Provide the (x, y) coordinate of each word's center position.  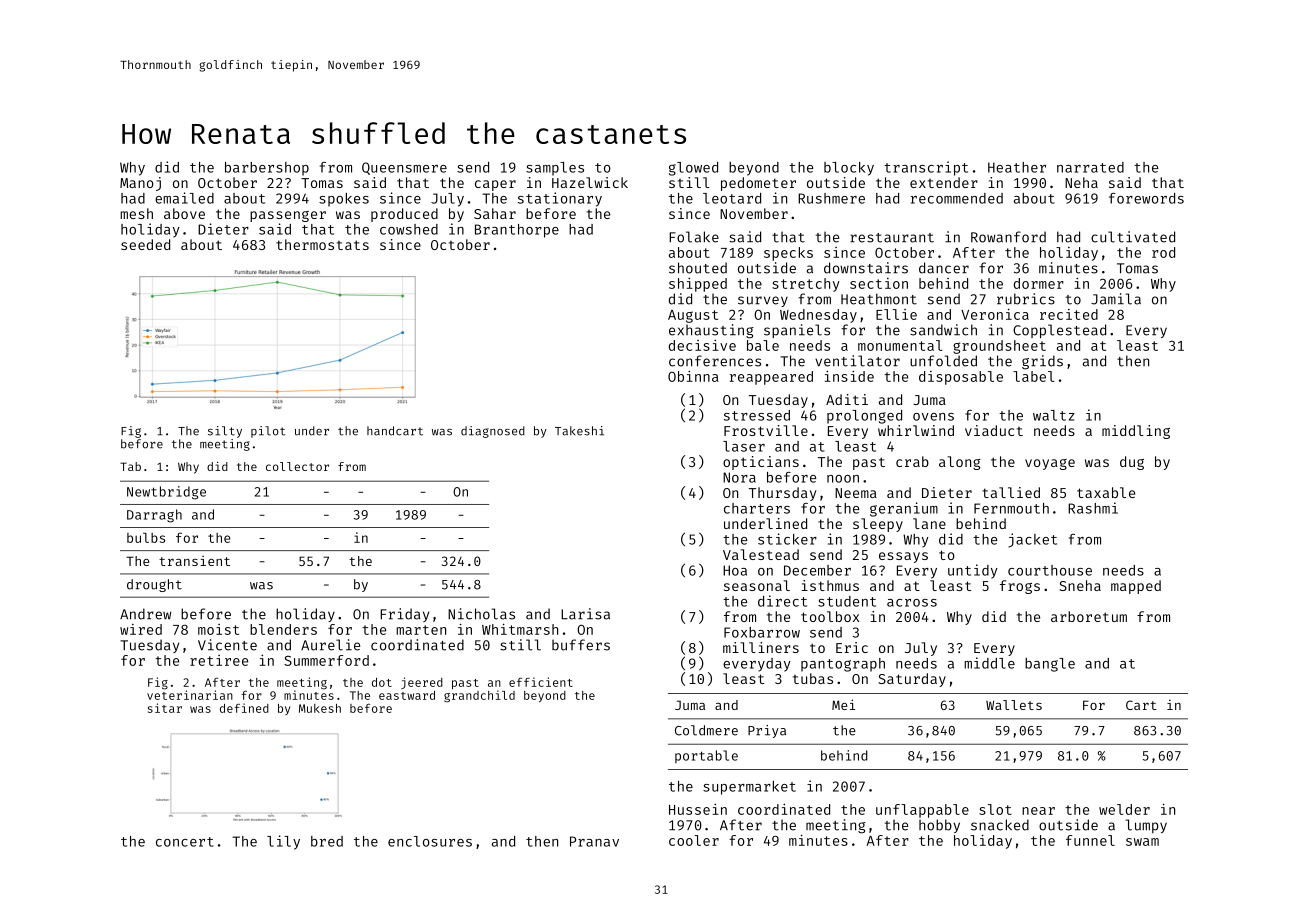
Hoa (735, 570)
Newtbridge (166, 493)
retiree (219, 660)
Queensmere (404, 168)
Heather (1017, 167)
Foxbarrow (762, 632)
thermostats (322, 244)
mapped (1136, 587)
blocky (849, 169)
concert (185, 842)
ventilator (857, 361)
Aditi (847, 399)
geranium (904, 509)
